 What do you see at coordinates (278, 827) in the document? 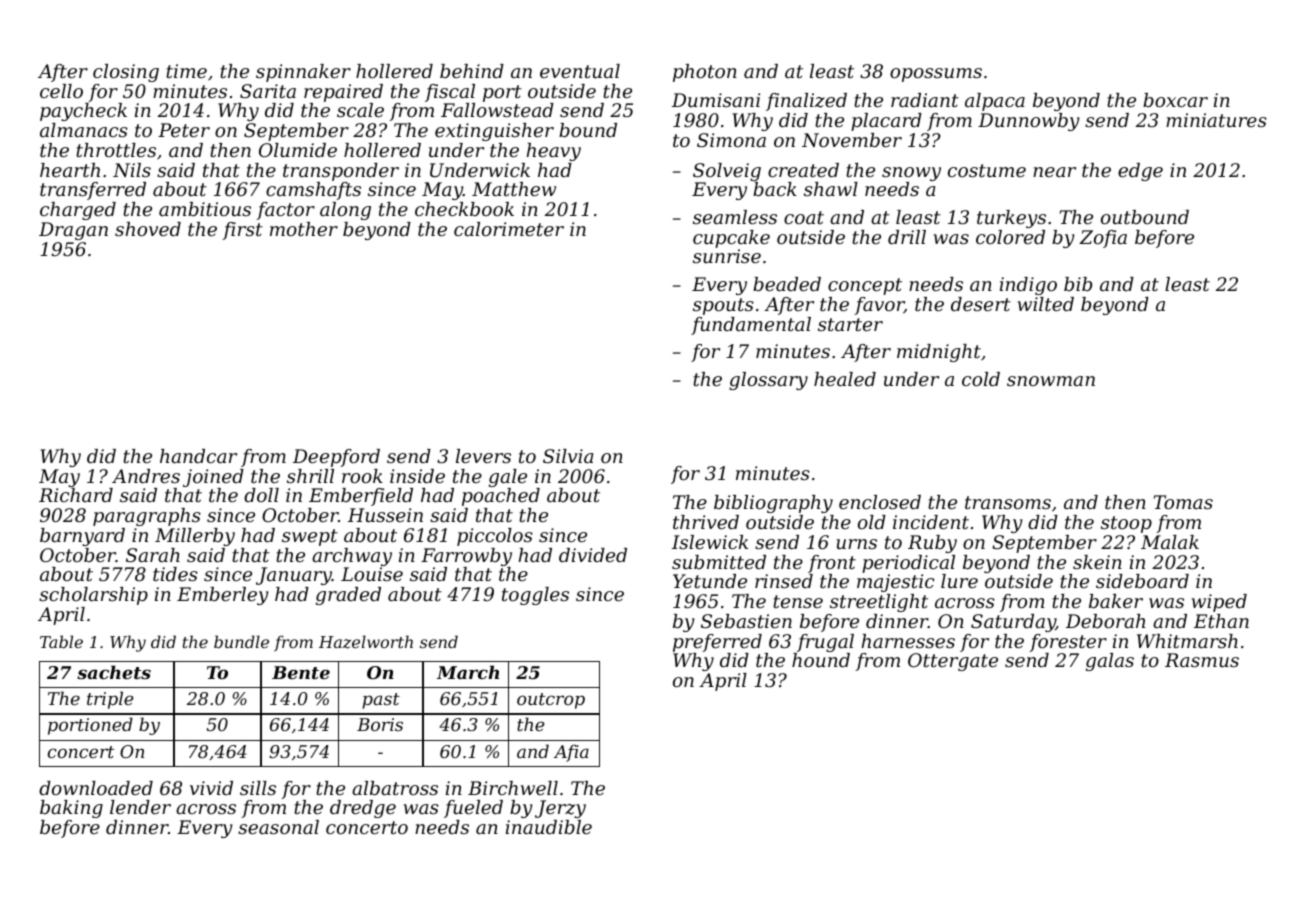
I see `seasonal` at bounding box center [278, 827].
